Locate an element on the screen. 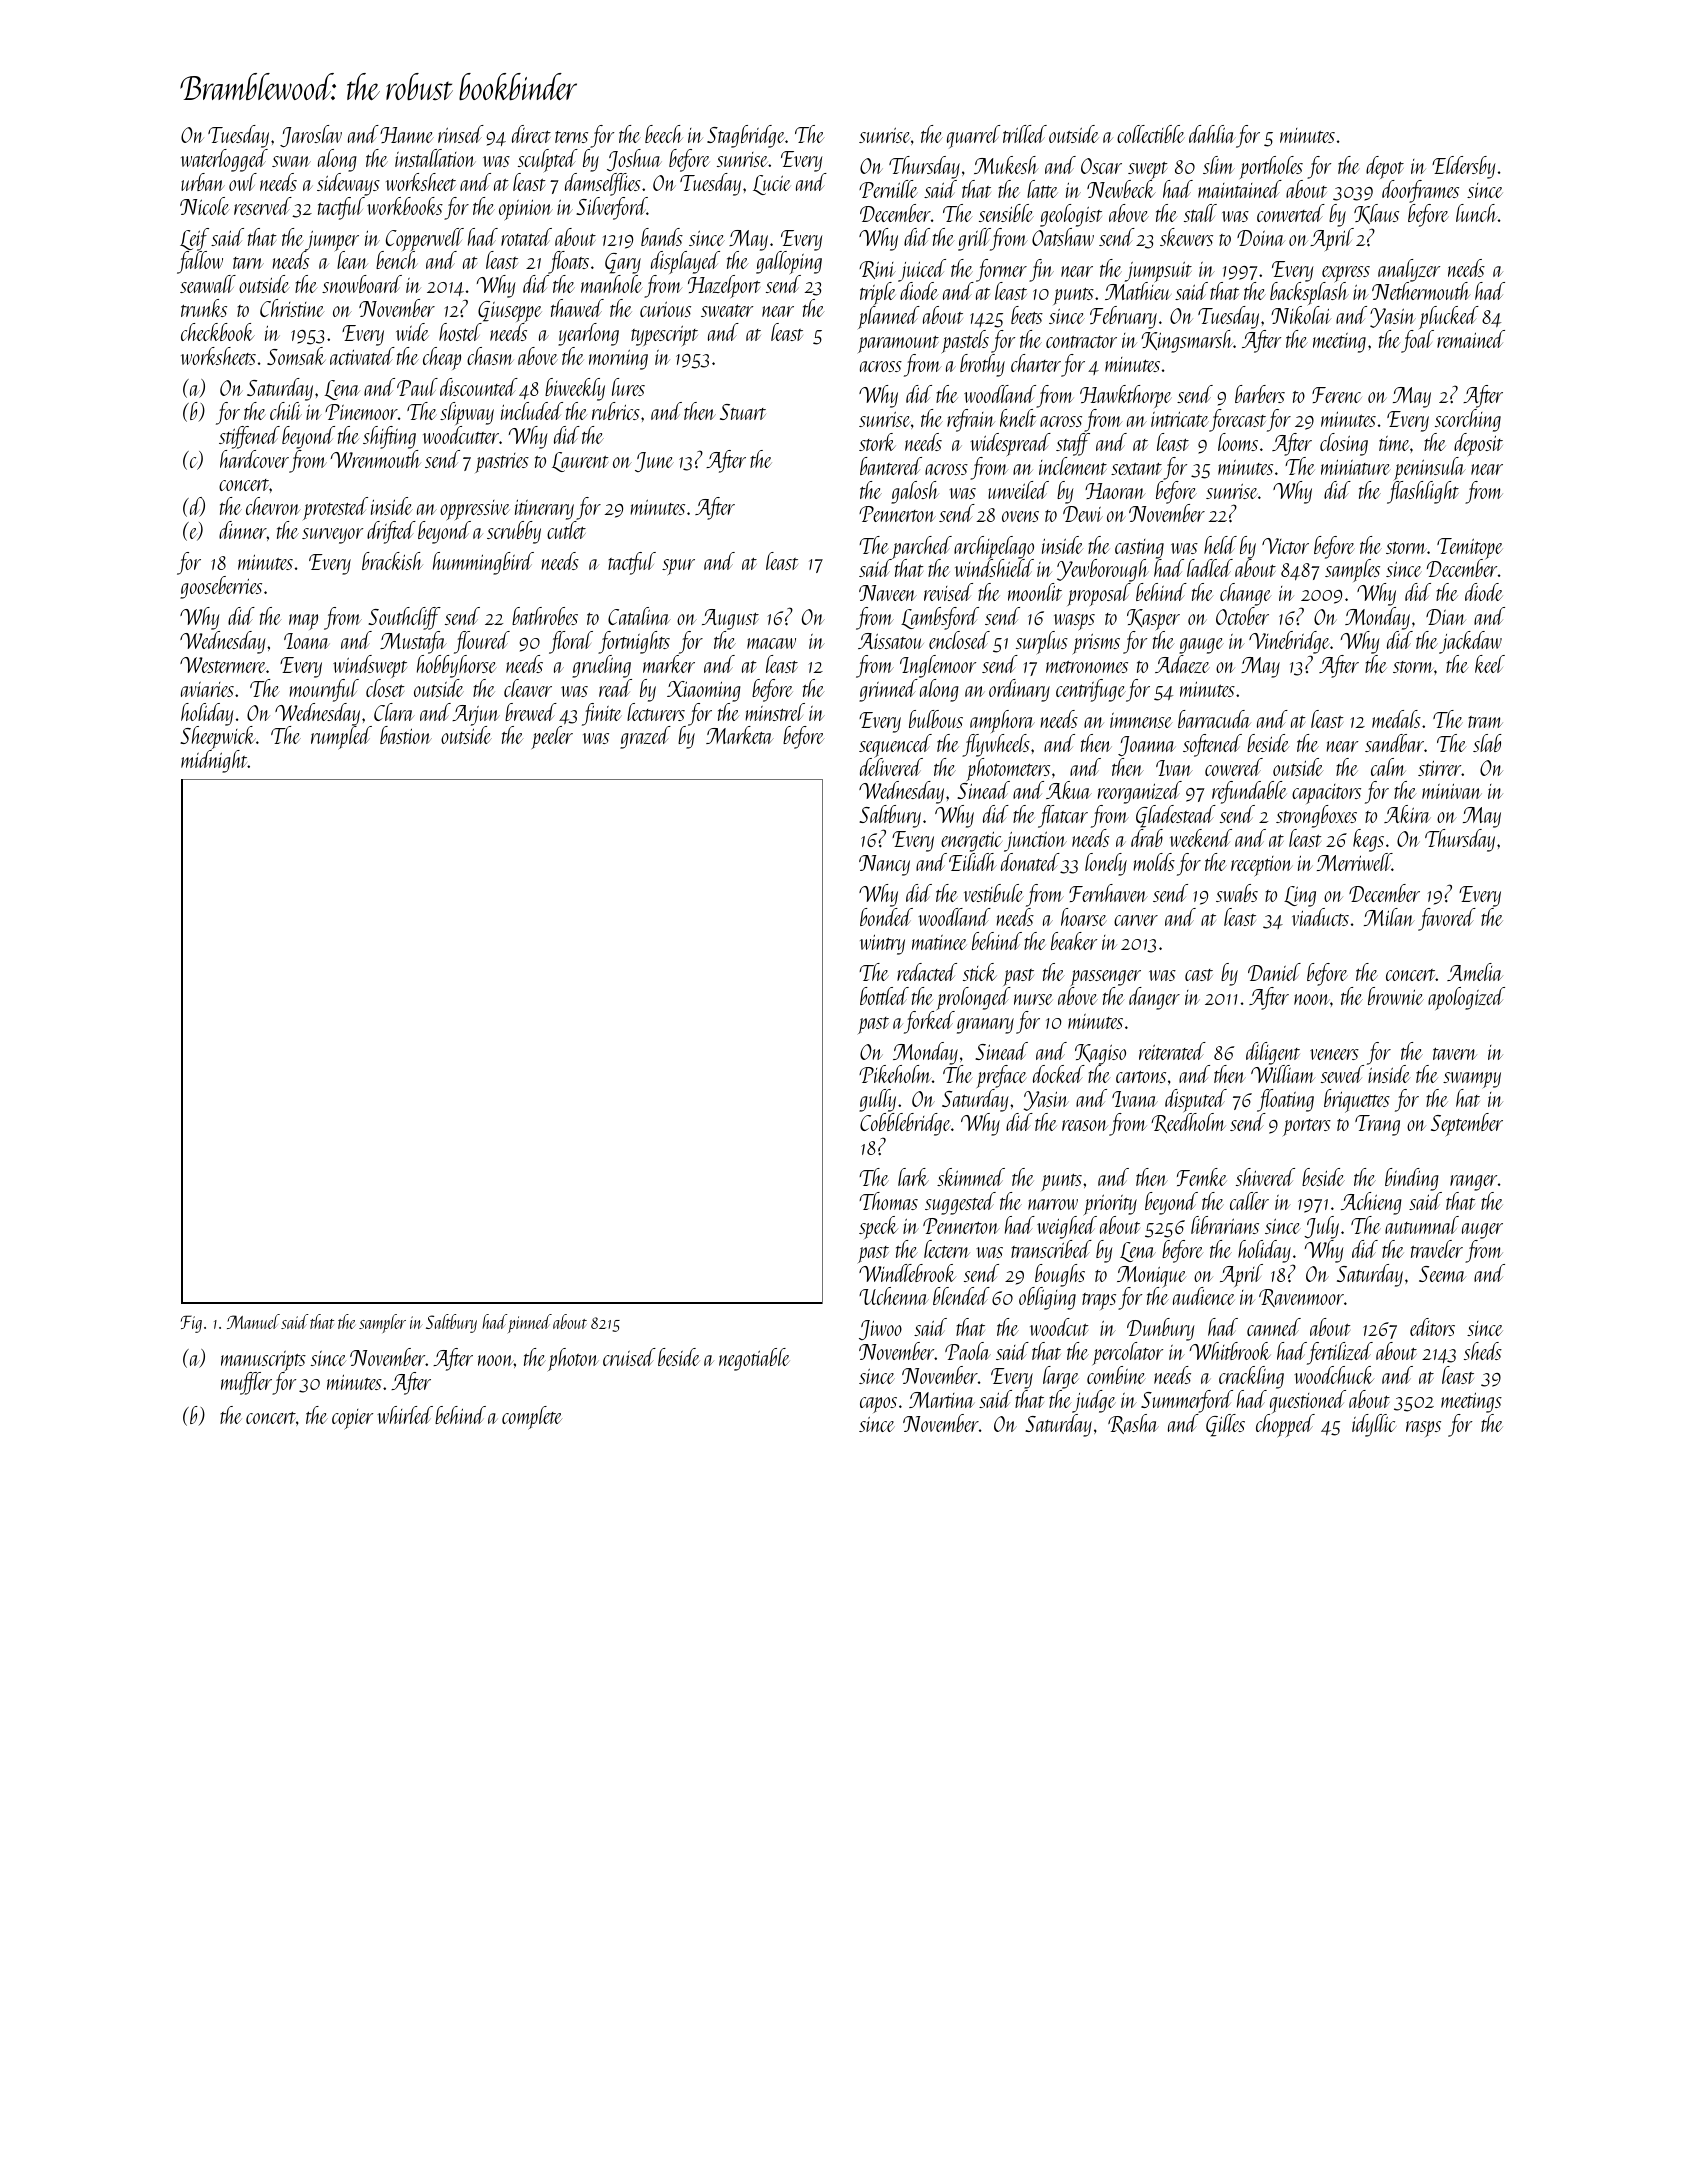 This screenshot has height=2178, width=1683. Fig is located at coordinates (191, 1324).
